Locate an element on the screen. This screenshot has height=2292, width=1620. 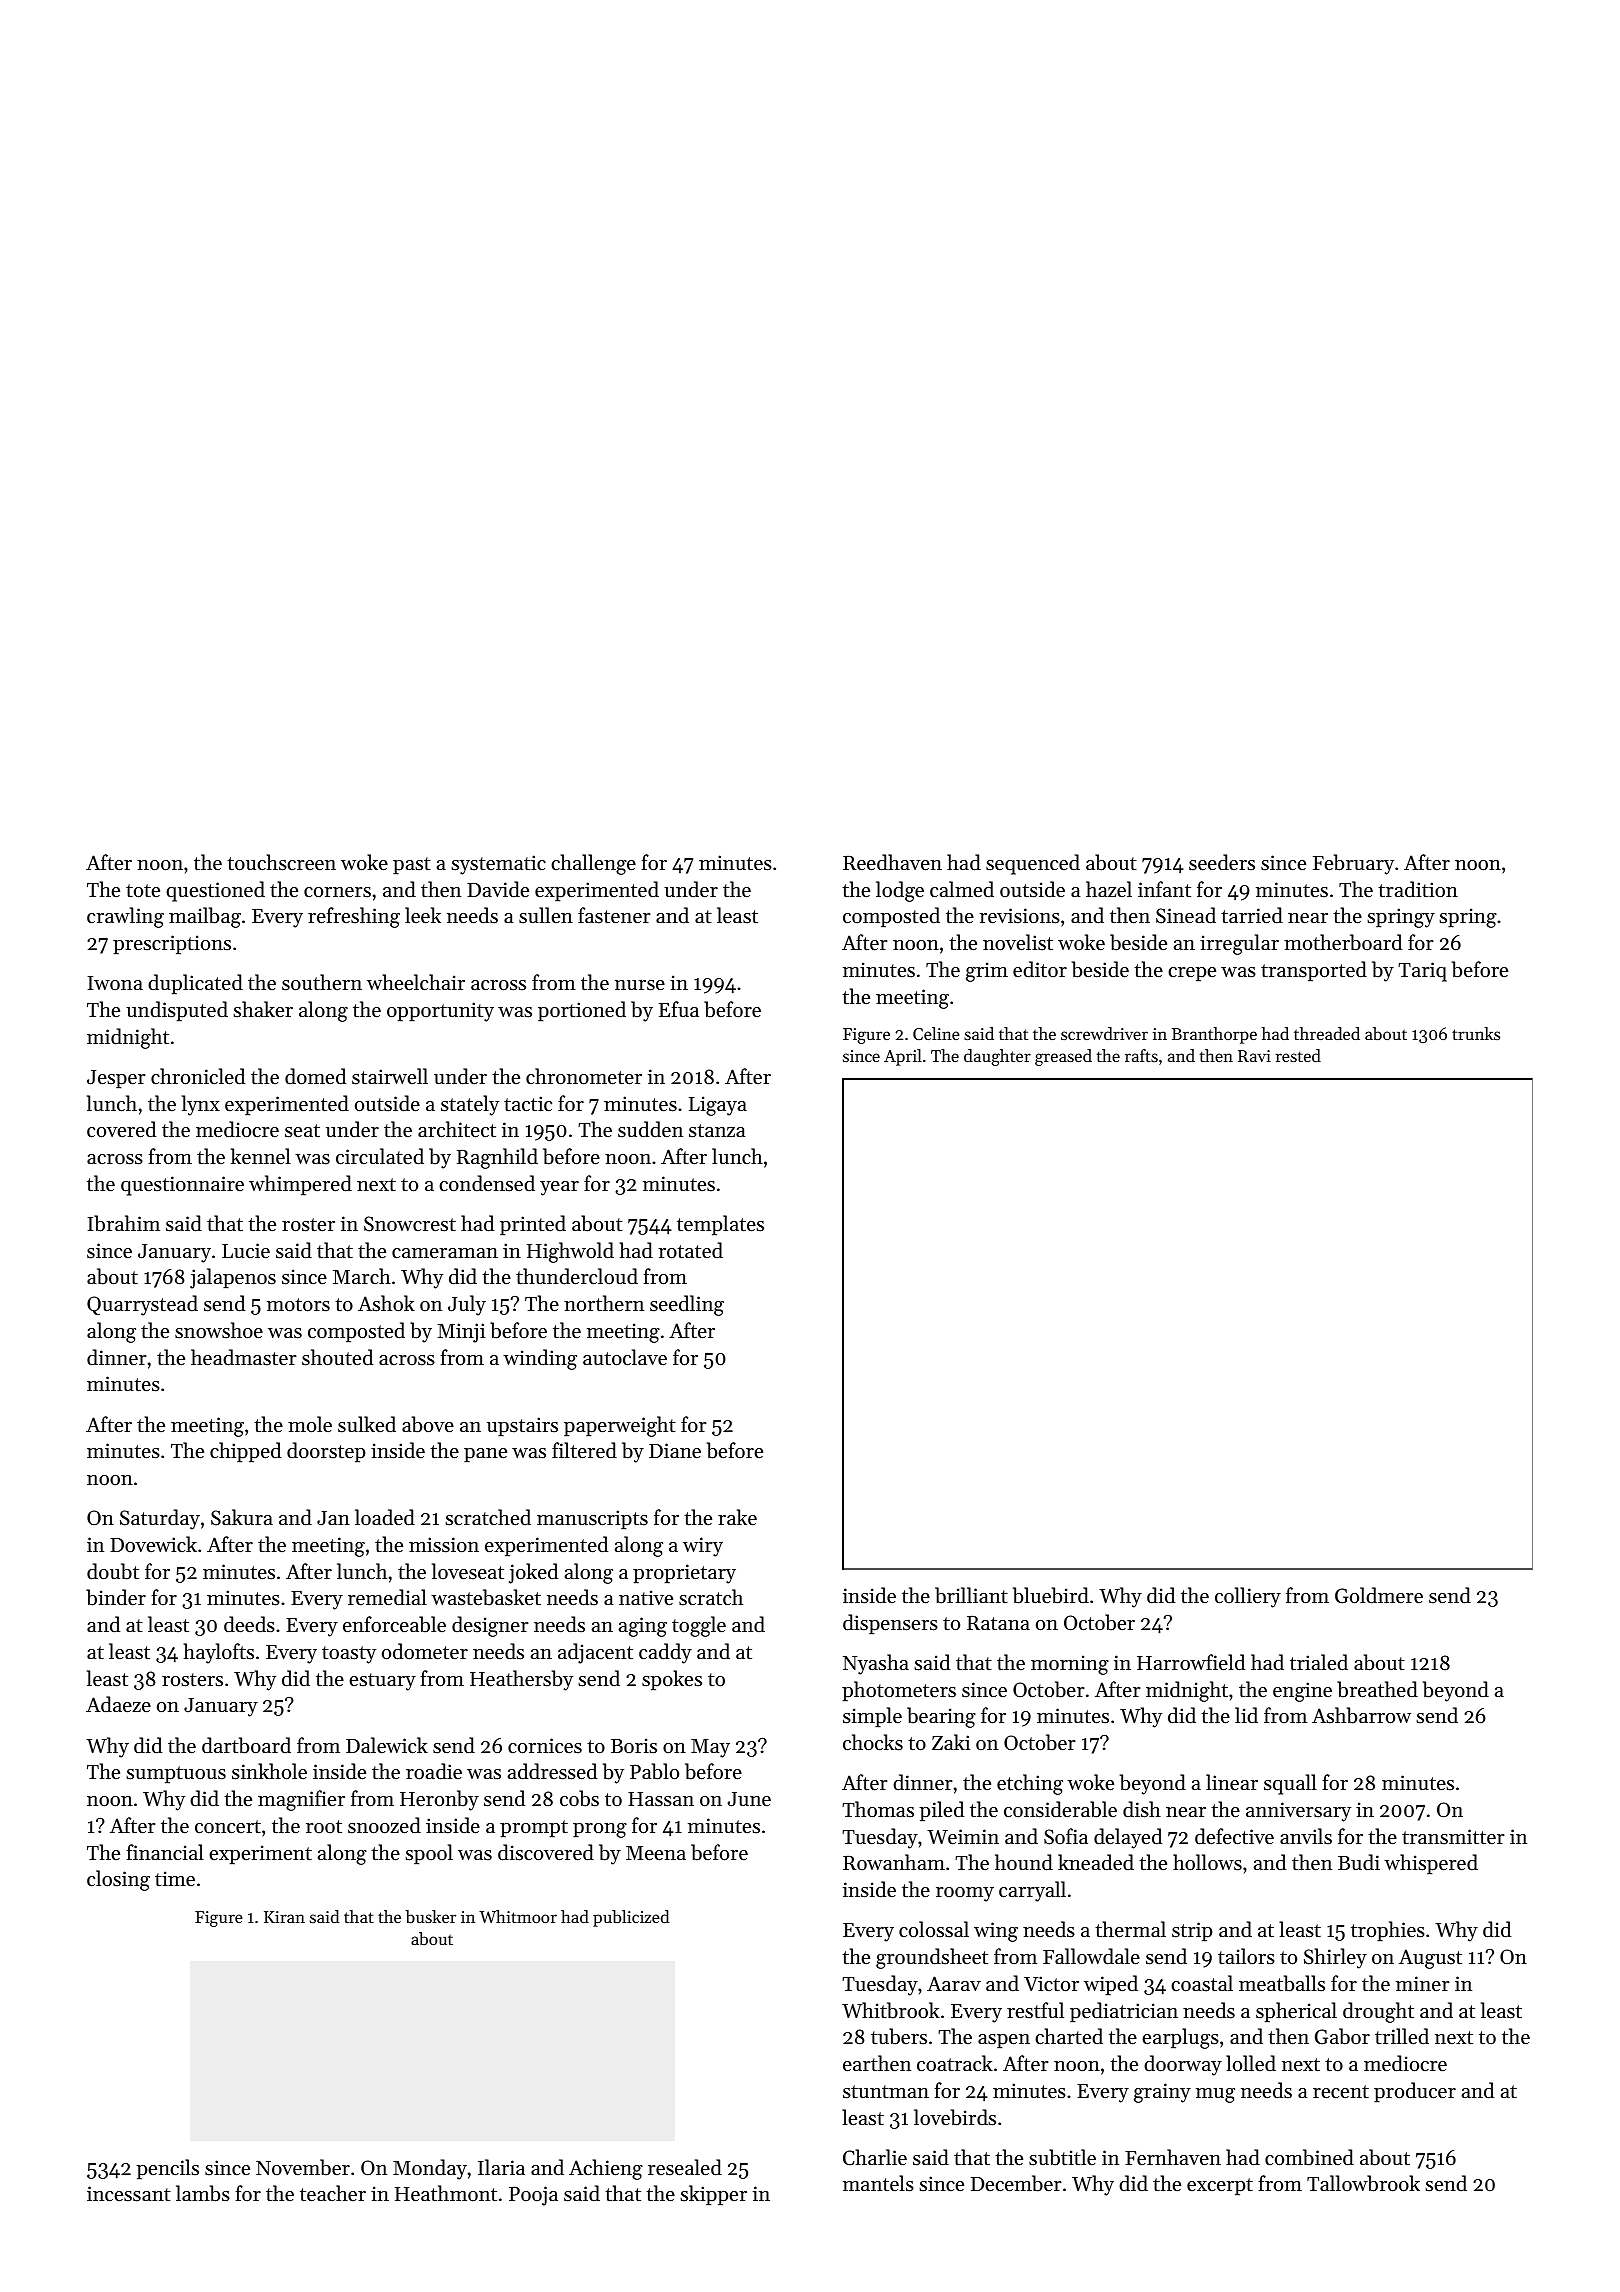
Reedhaven is located at coordinates (892, 862).
